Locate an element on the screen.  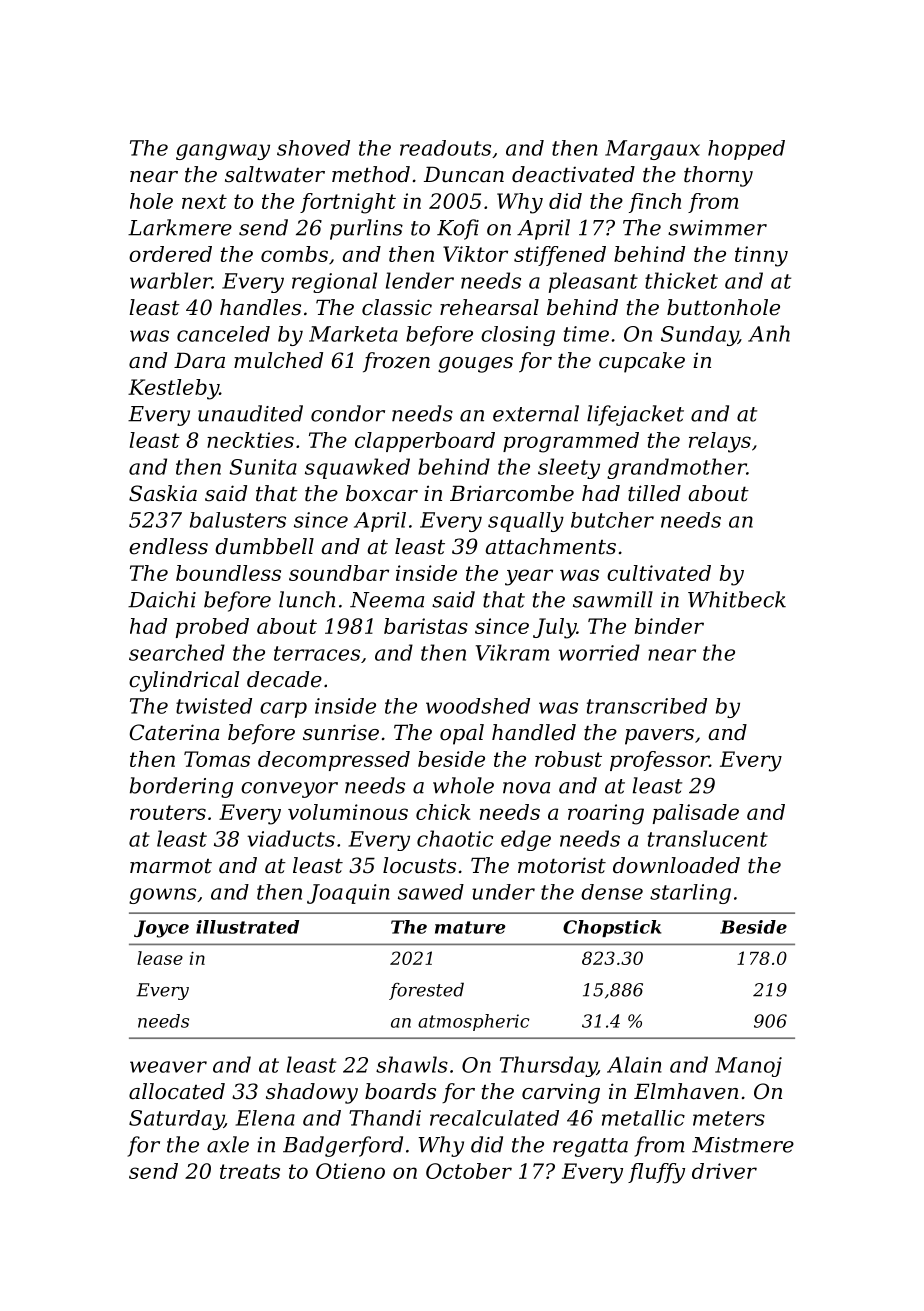
gangway is located at coordinates (223, 152).
